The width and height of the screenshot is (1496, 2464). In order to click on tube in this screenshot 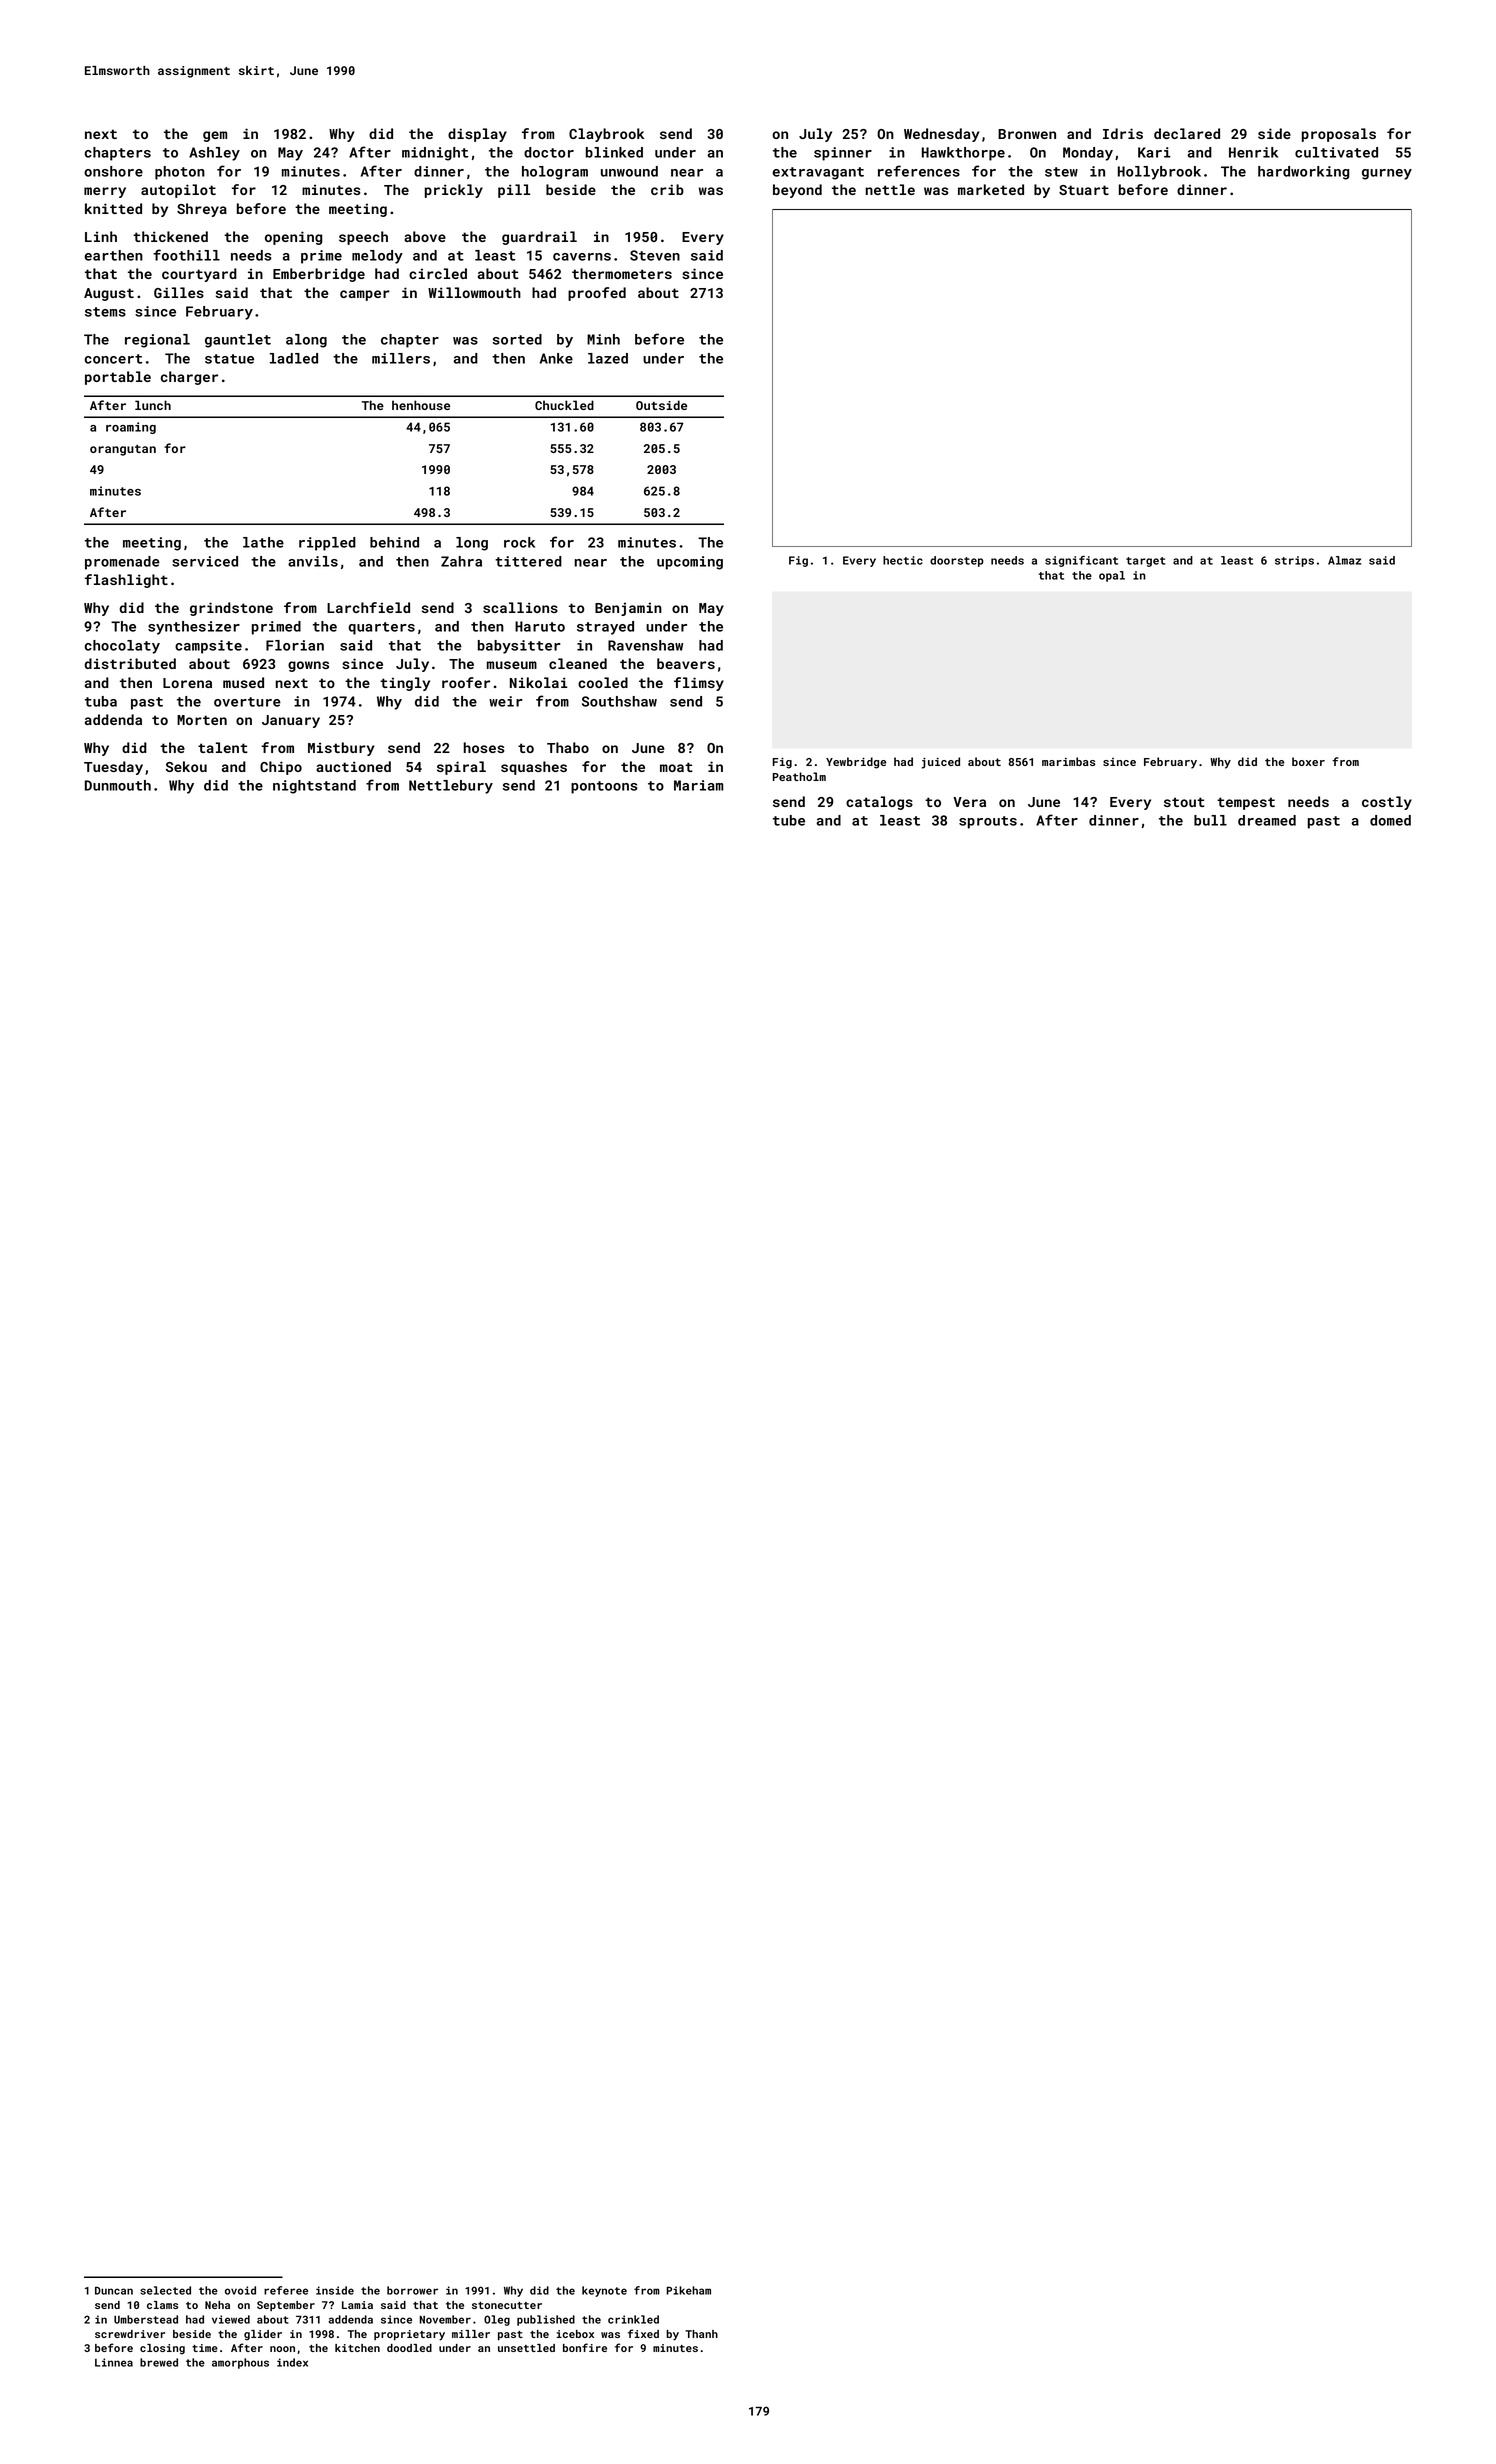, I will do `click(789, 820)`.
